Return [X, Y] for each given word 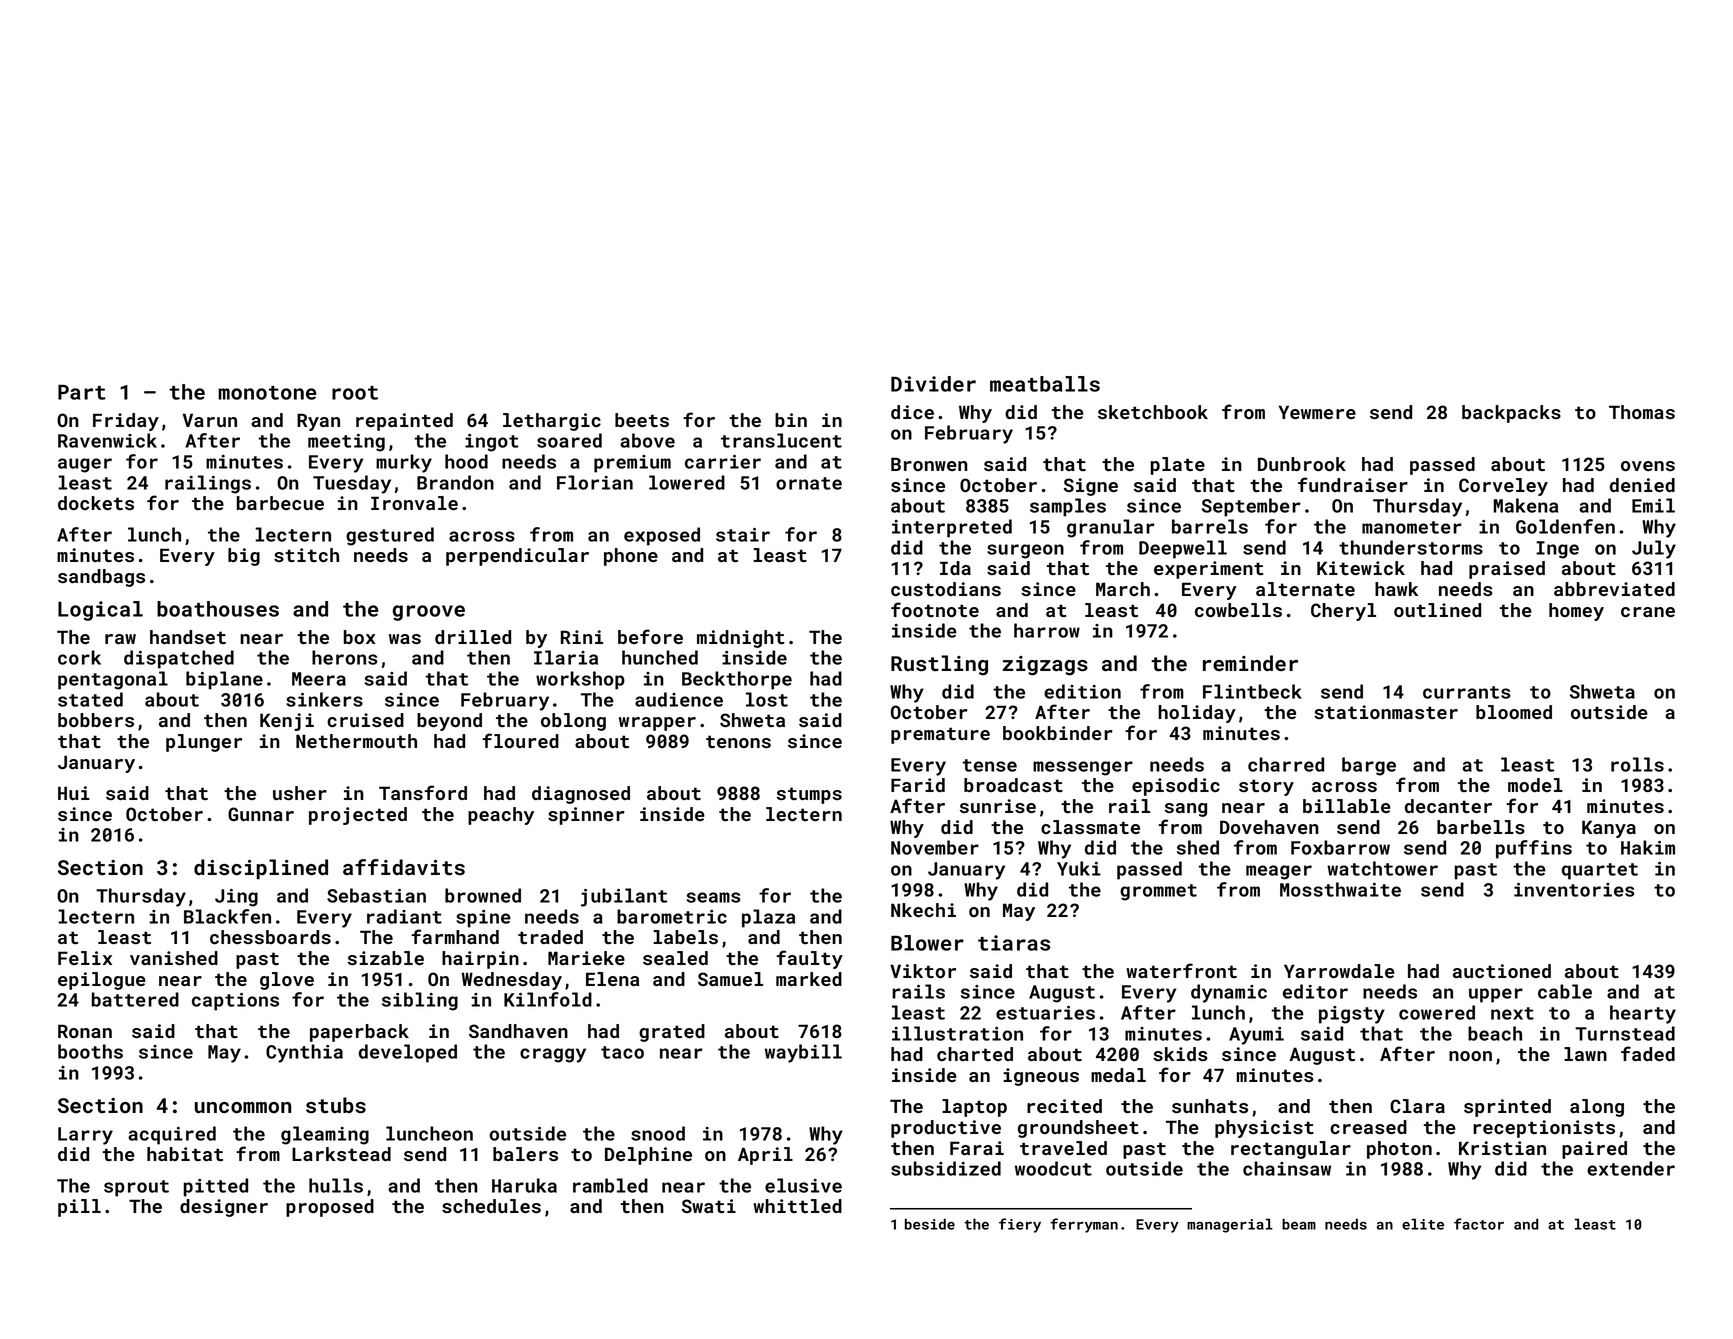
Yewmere [1317, 412]
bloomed [1514, 712]
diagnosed [581, 795]
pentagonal [113, 680]
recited [1064, 1106]
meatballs [1045, 384]
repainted [404, 422]
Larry [85, 1136]
